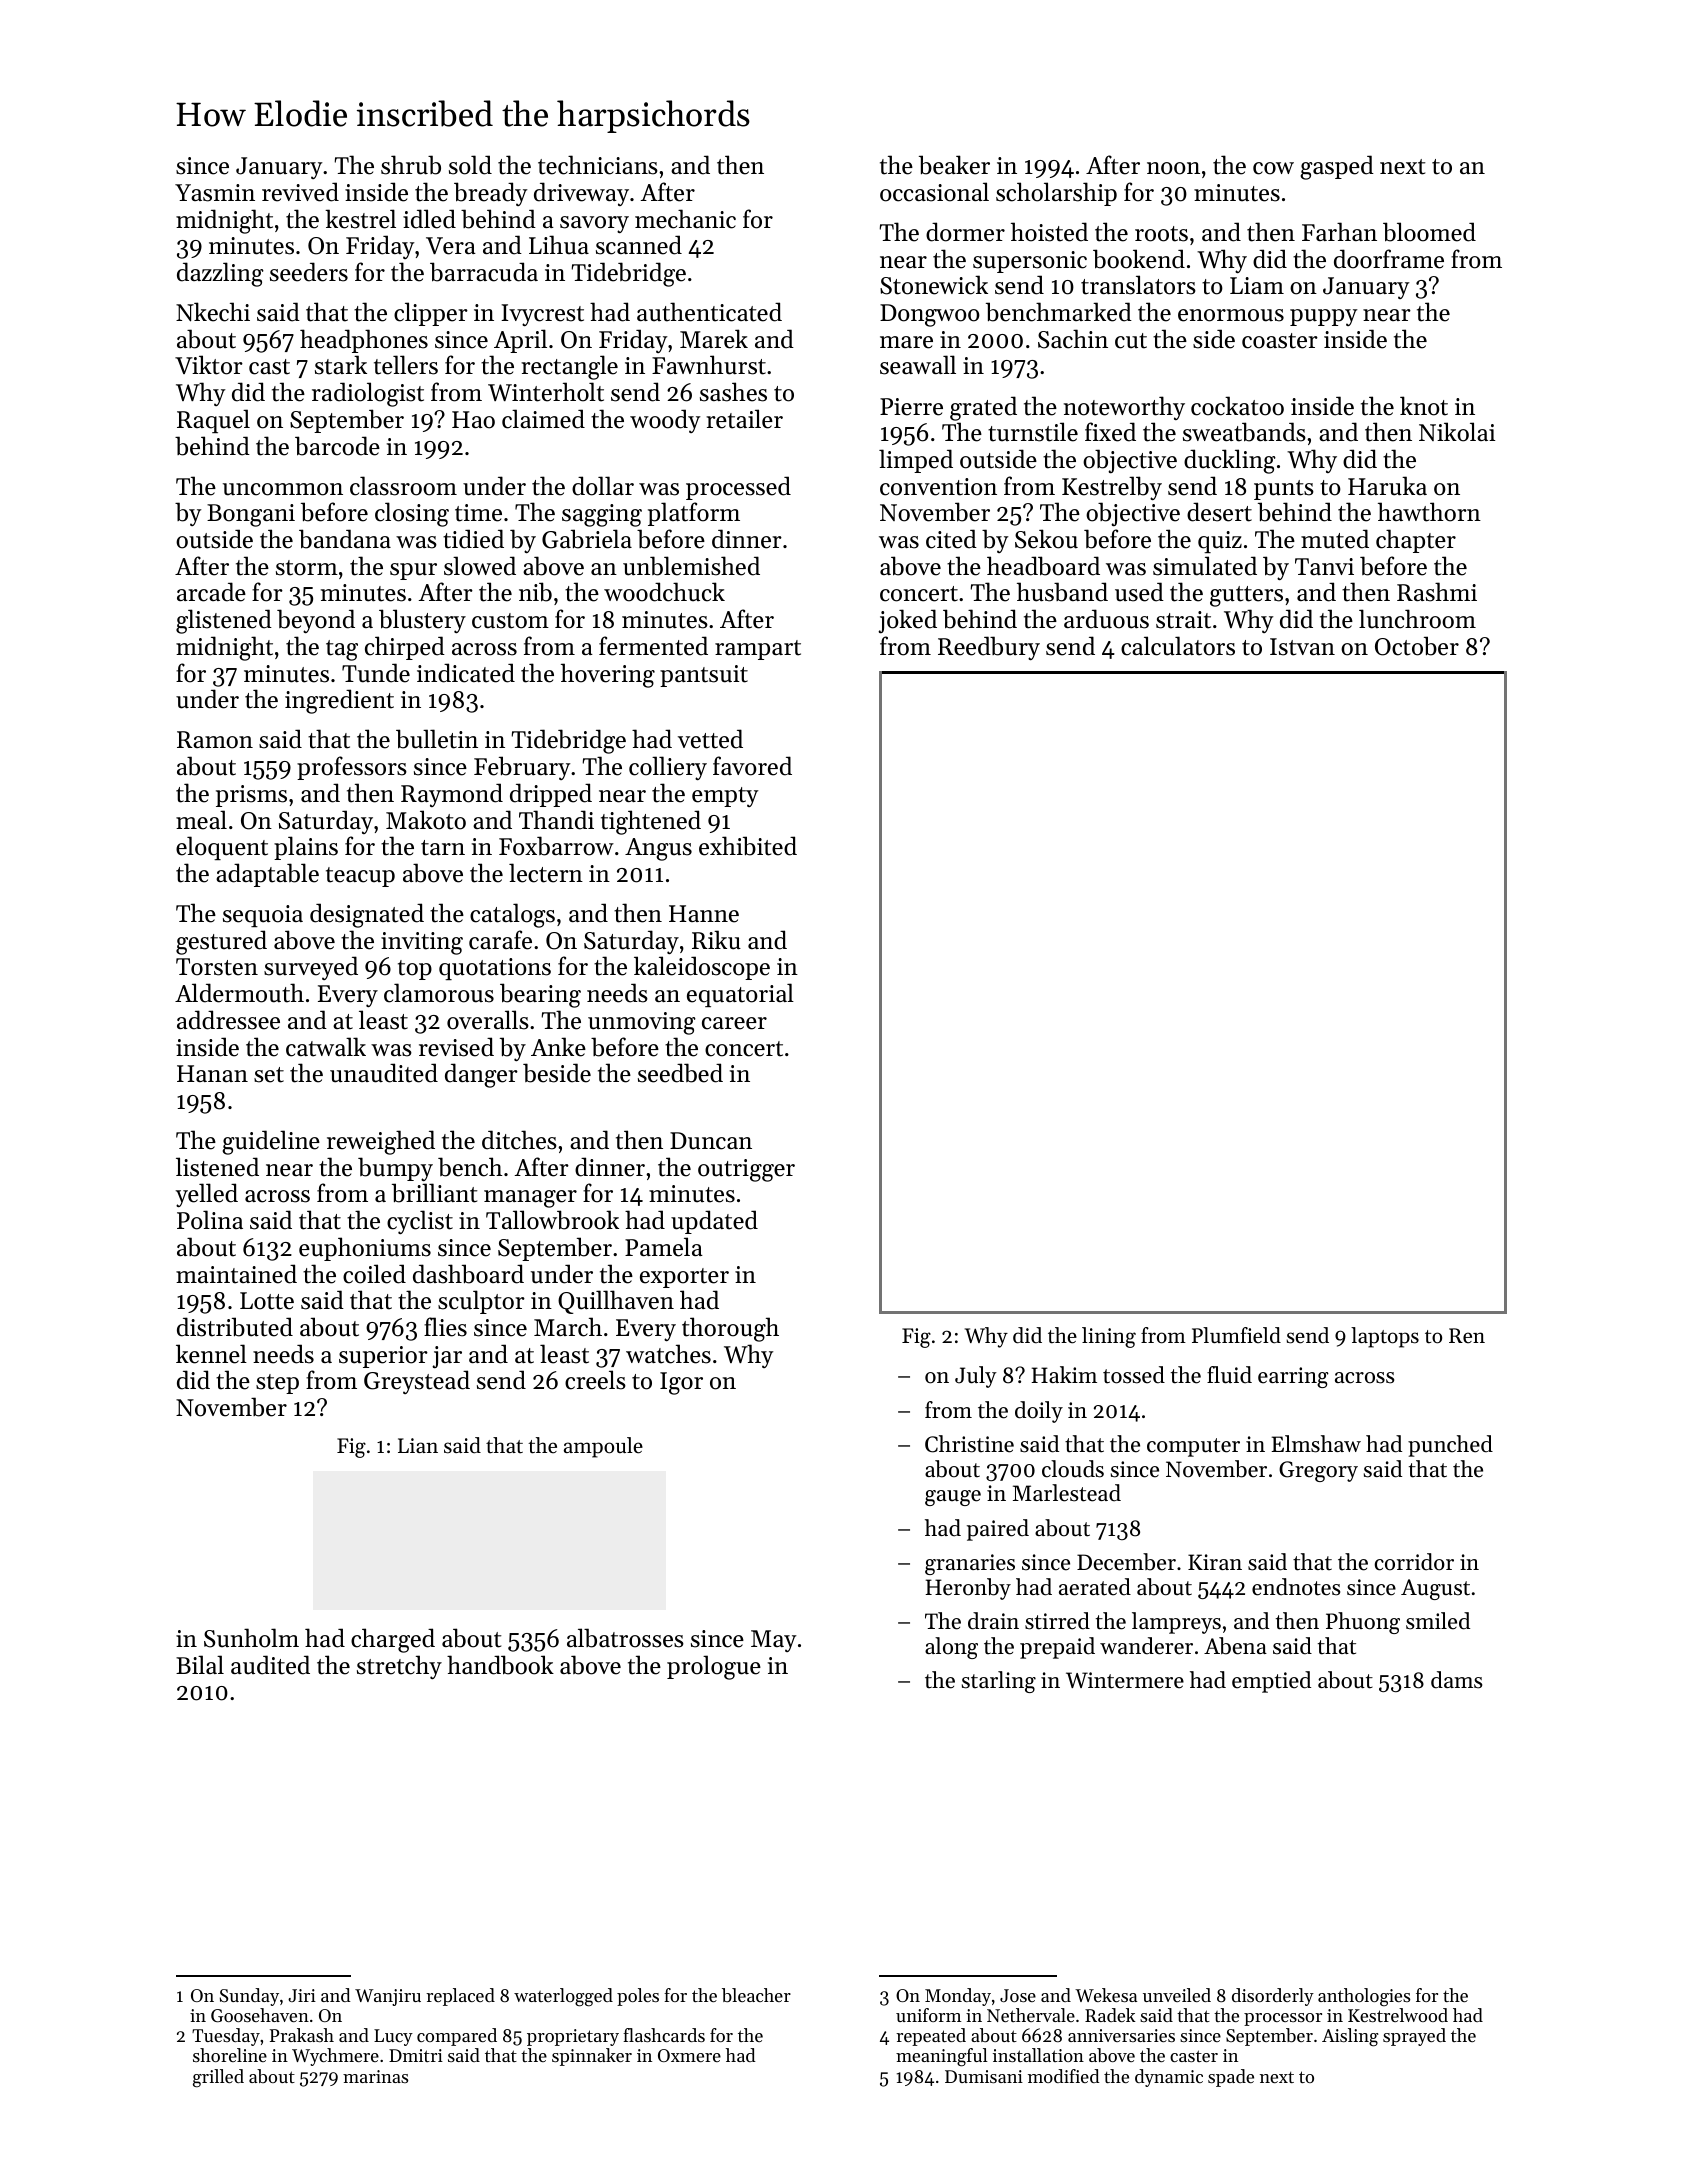 The height and width of the screenshot is (2178, 1683). What do you see at coordinates (215, 193) in the screenshot?
I see `Yasmin` at bounding box center [215, 193].
